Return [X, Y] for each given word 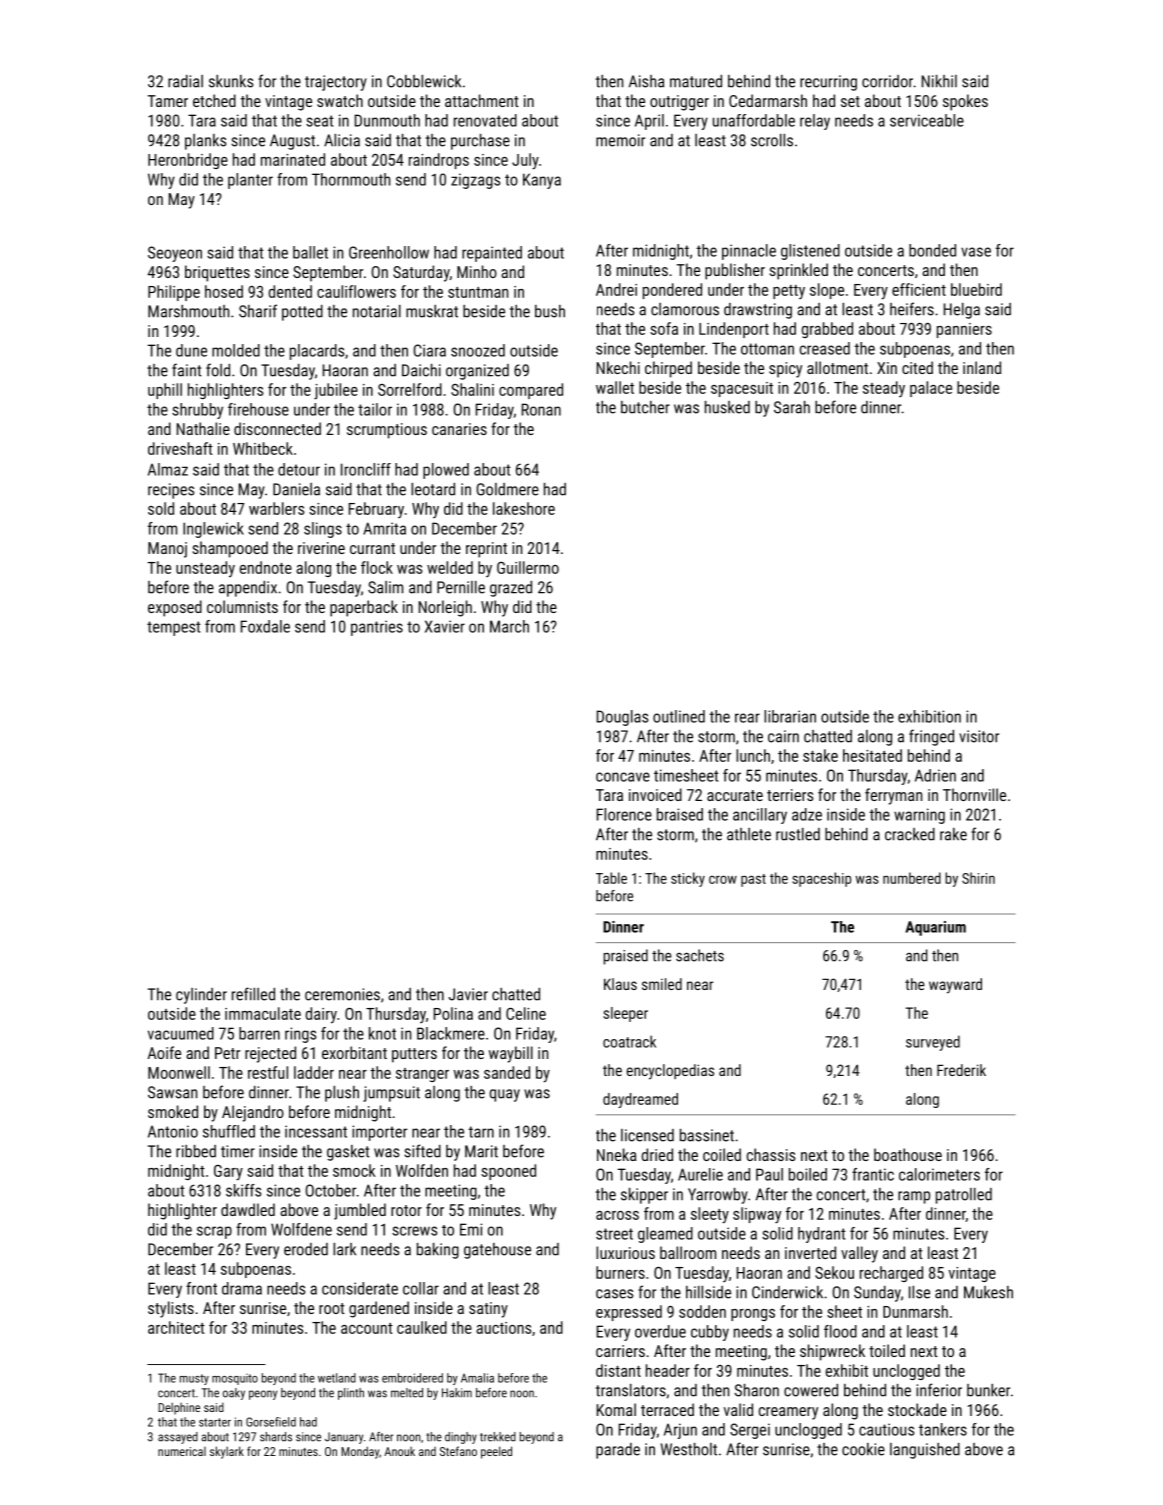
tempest [173, 628]
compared [531, 391]
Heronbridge [188, 161]
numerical [182, 1451]
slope [827, 291]
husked [727, 407]
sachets [700, 955]
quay [505, 1095]
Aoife [164, 1052]
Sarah [792, 407]
